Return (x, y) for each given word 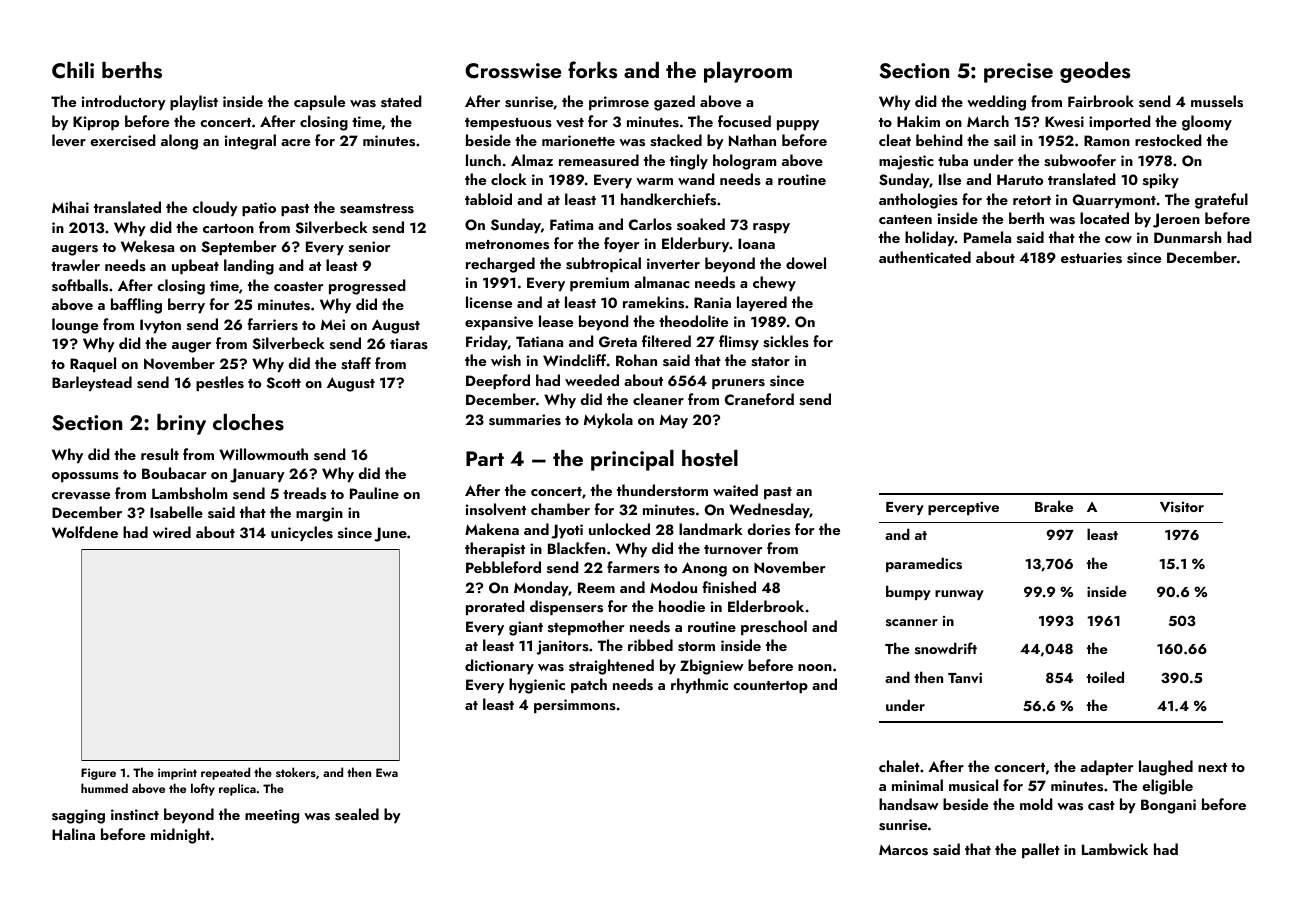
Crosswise (513, 71)
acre (295, 142)
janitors (563, 647)
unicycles (302, 533)
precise (1018, 73)
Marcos (903, 850)
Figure (98, 774)
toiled (1105, 677)
